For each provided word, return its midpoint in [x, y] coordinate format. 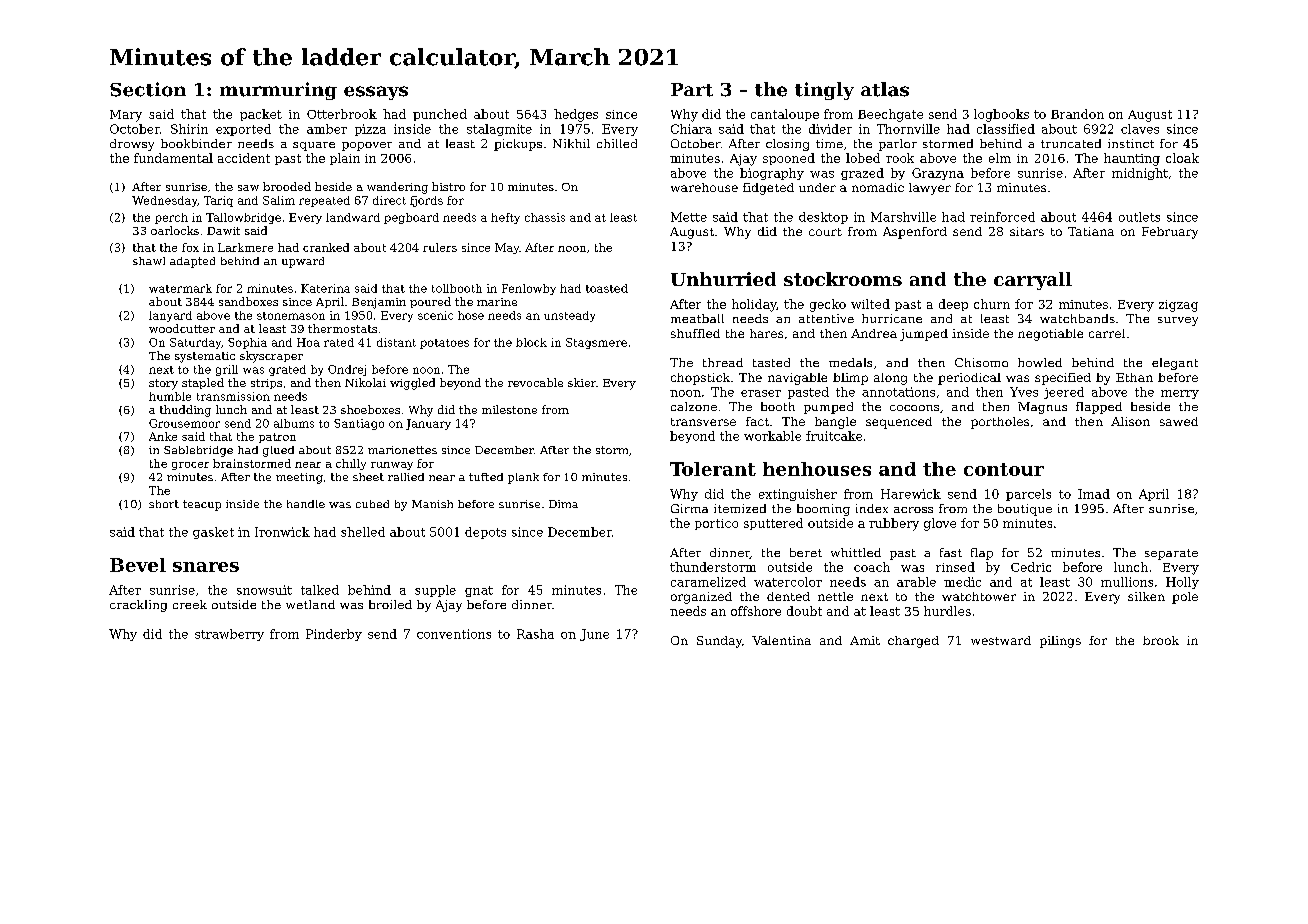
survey [1178, 321]
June [594, 635]
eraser [761, 393]
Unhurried [723, 279]
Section [148, 89]
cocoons [914, 408]
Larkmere [245, 247]
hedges [576, 115]
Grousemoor [184, 423]
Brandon [1077, 114]
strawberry [229, 635]
